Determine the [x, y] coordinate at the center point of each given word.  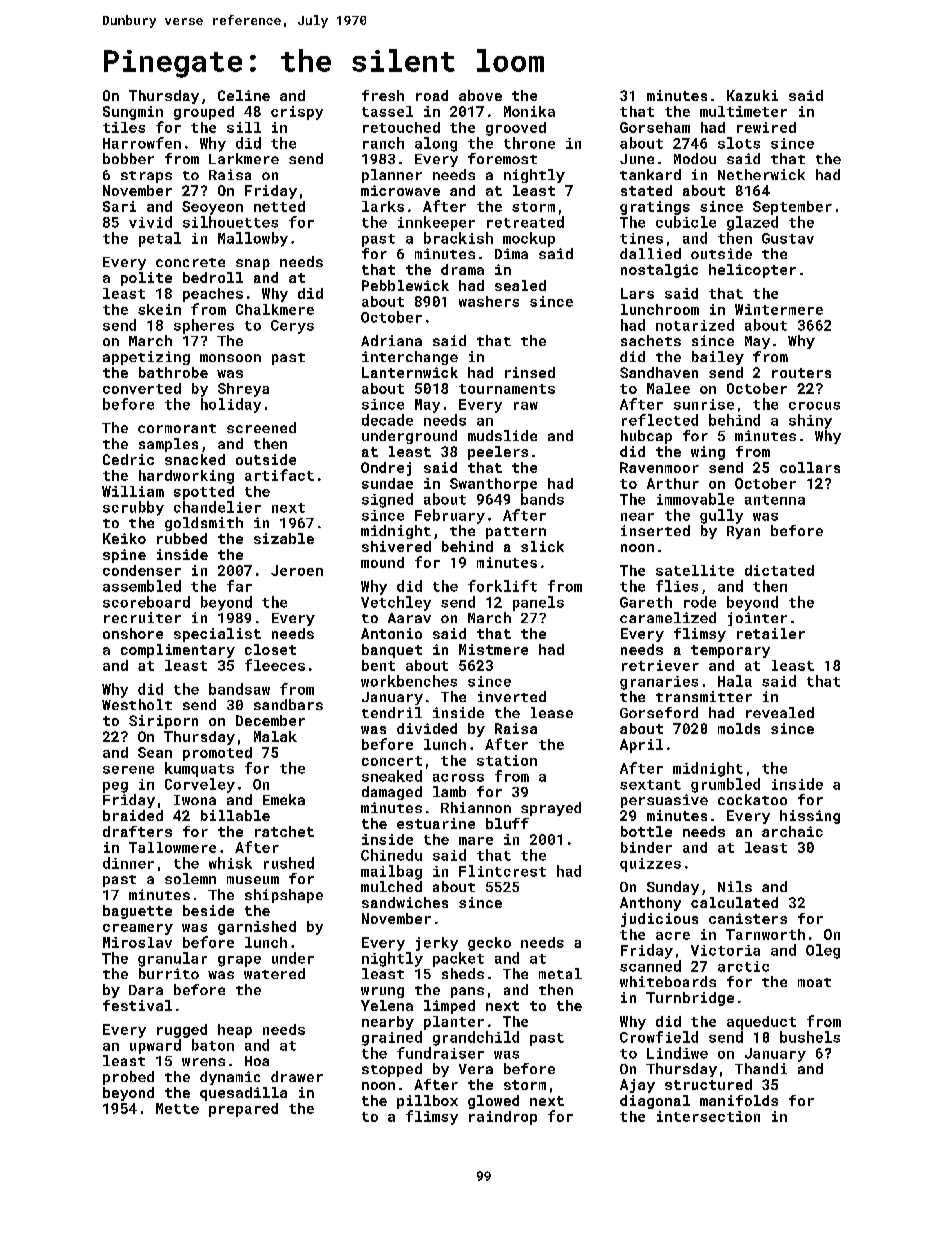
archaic [792, 831]
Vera [476, 1069]
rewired [766, 127]
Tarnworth [765, 934]
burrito [169, 973]
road [432, 95]
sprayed [551, 809]
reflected [660, 420]
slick [542, 546]
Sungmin [133, 113]
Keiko [124, 538]
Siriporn [163, 722]
